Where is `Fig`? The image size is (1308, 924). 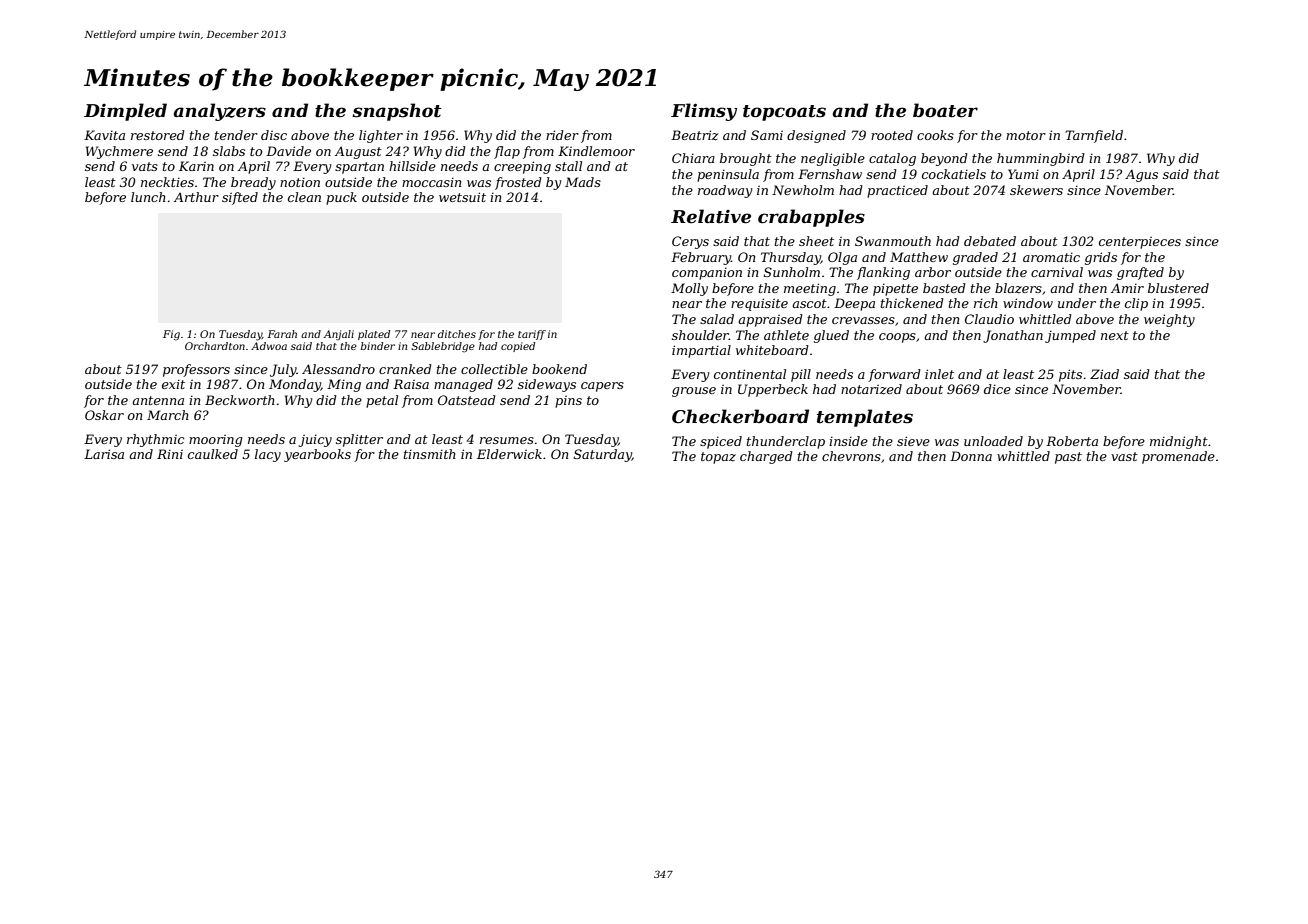 Fig is located at coordinates (171, 335).
